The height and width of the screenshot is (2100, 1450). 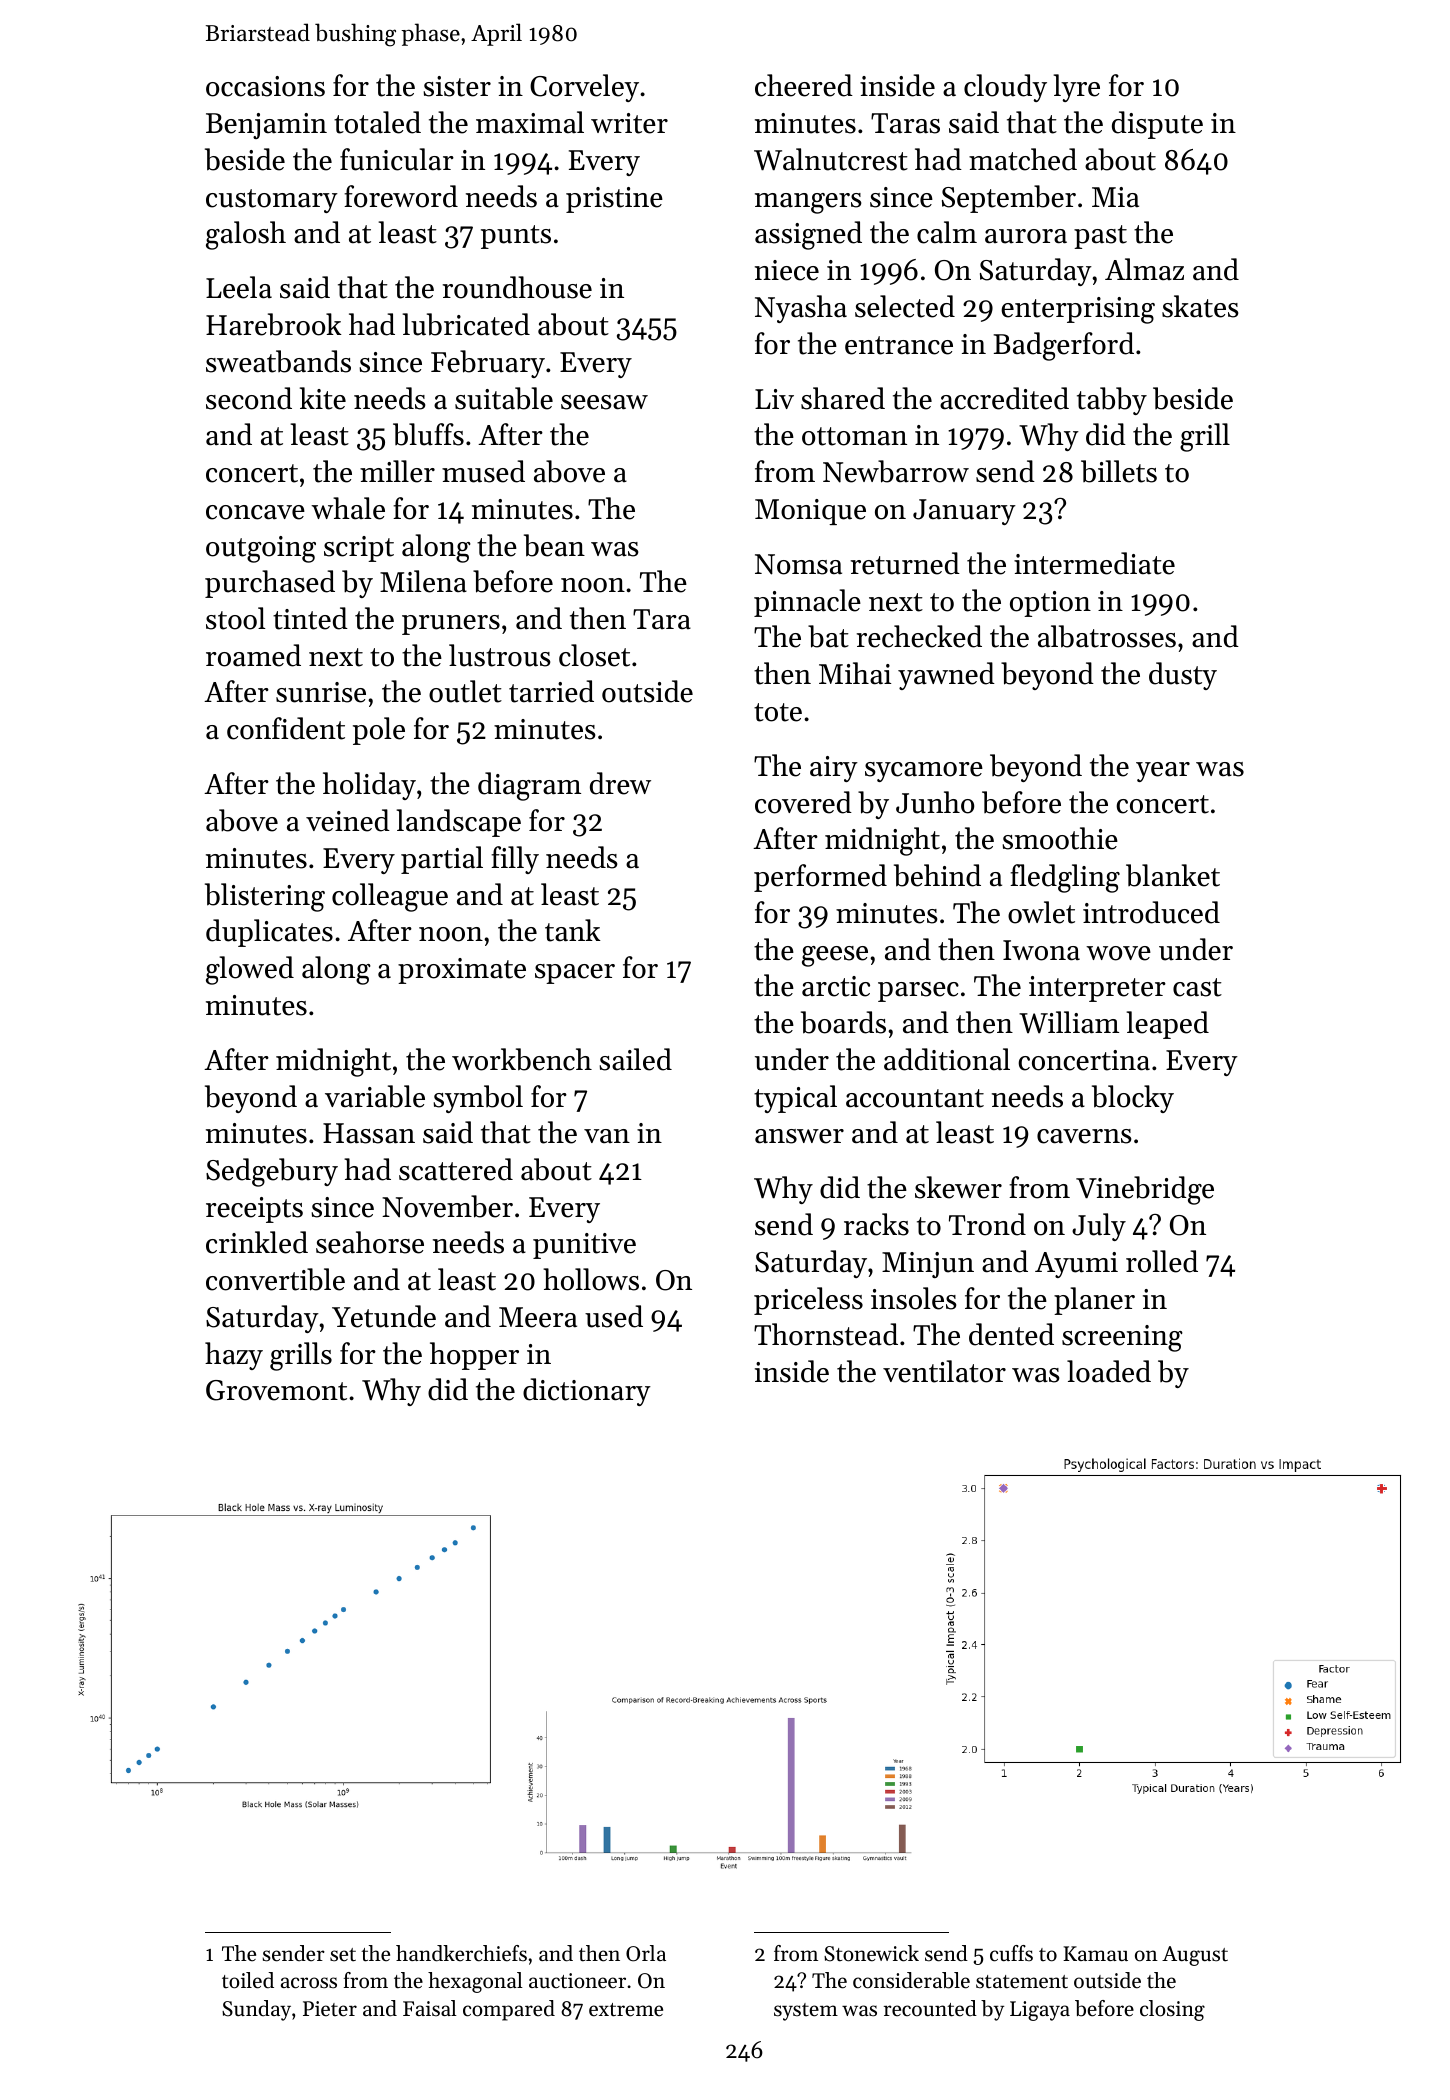 I want to click on tank, so click(x=573, y=930).
